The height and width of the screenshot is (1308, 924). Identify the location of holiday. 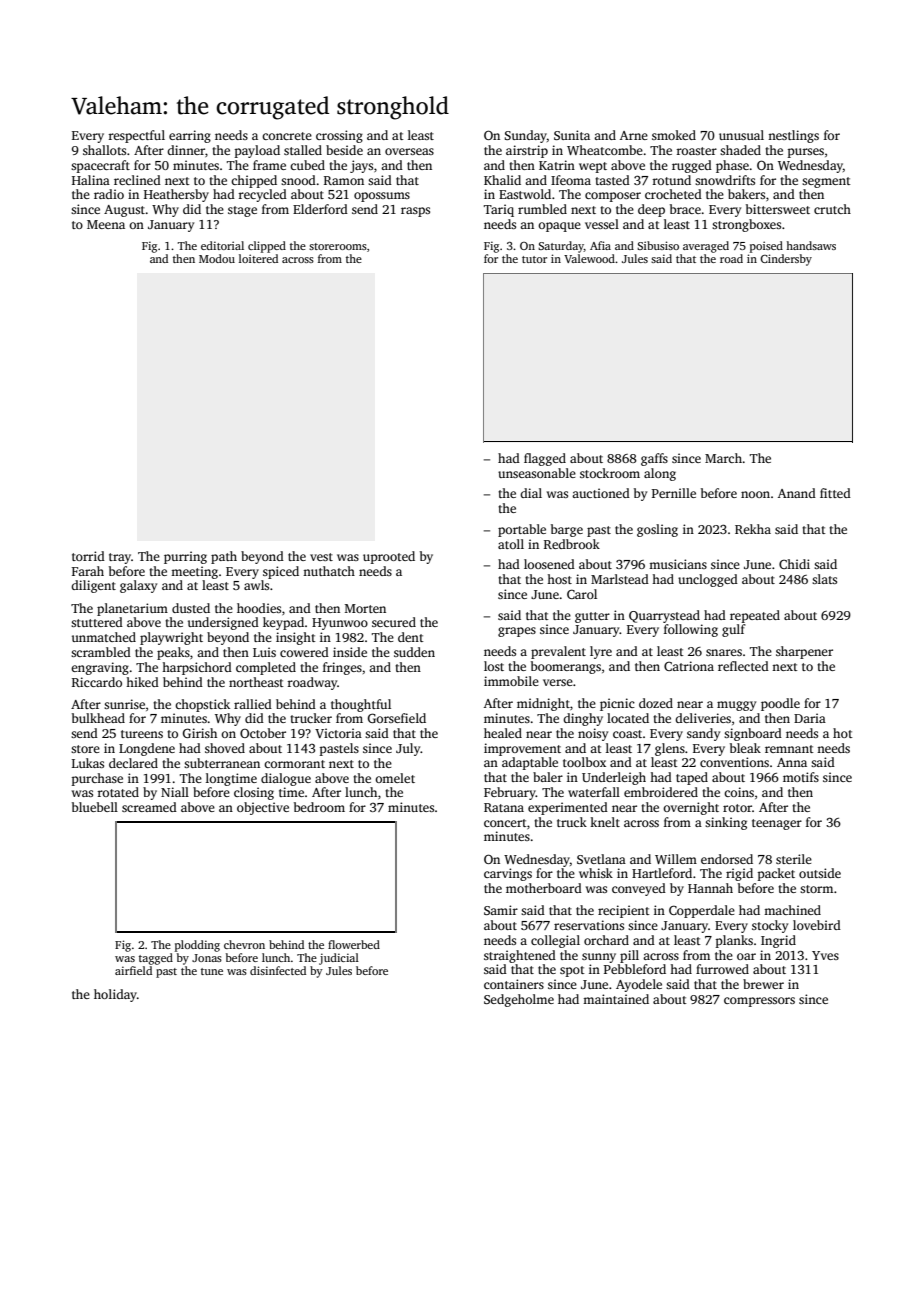
(115, 995).
